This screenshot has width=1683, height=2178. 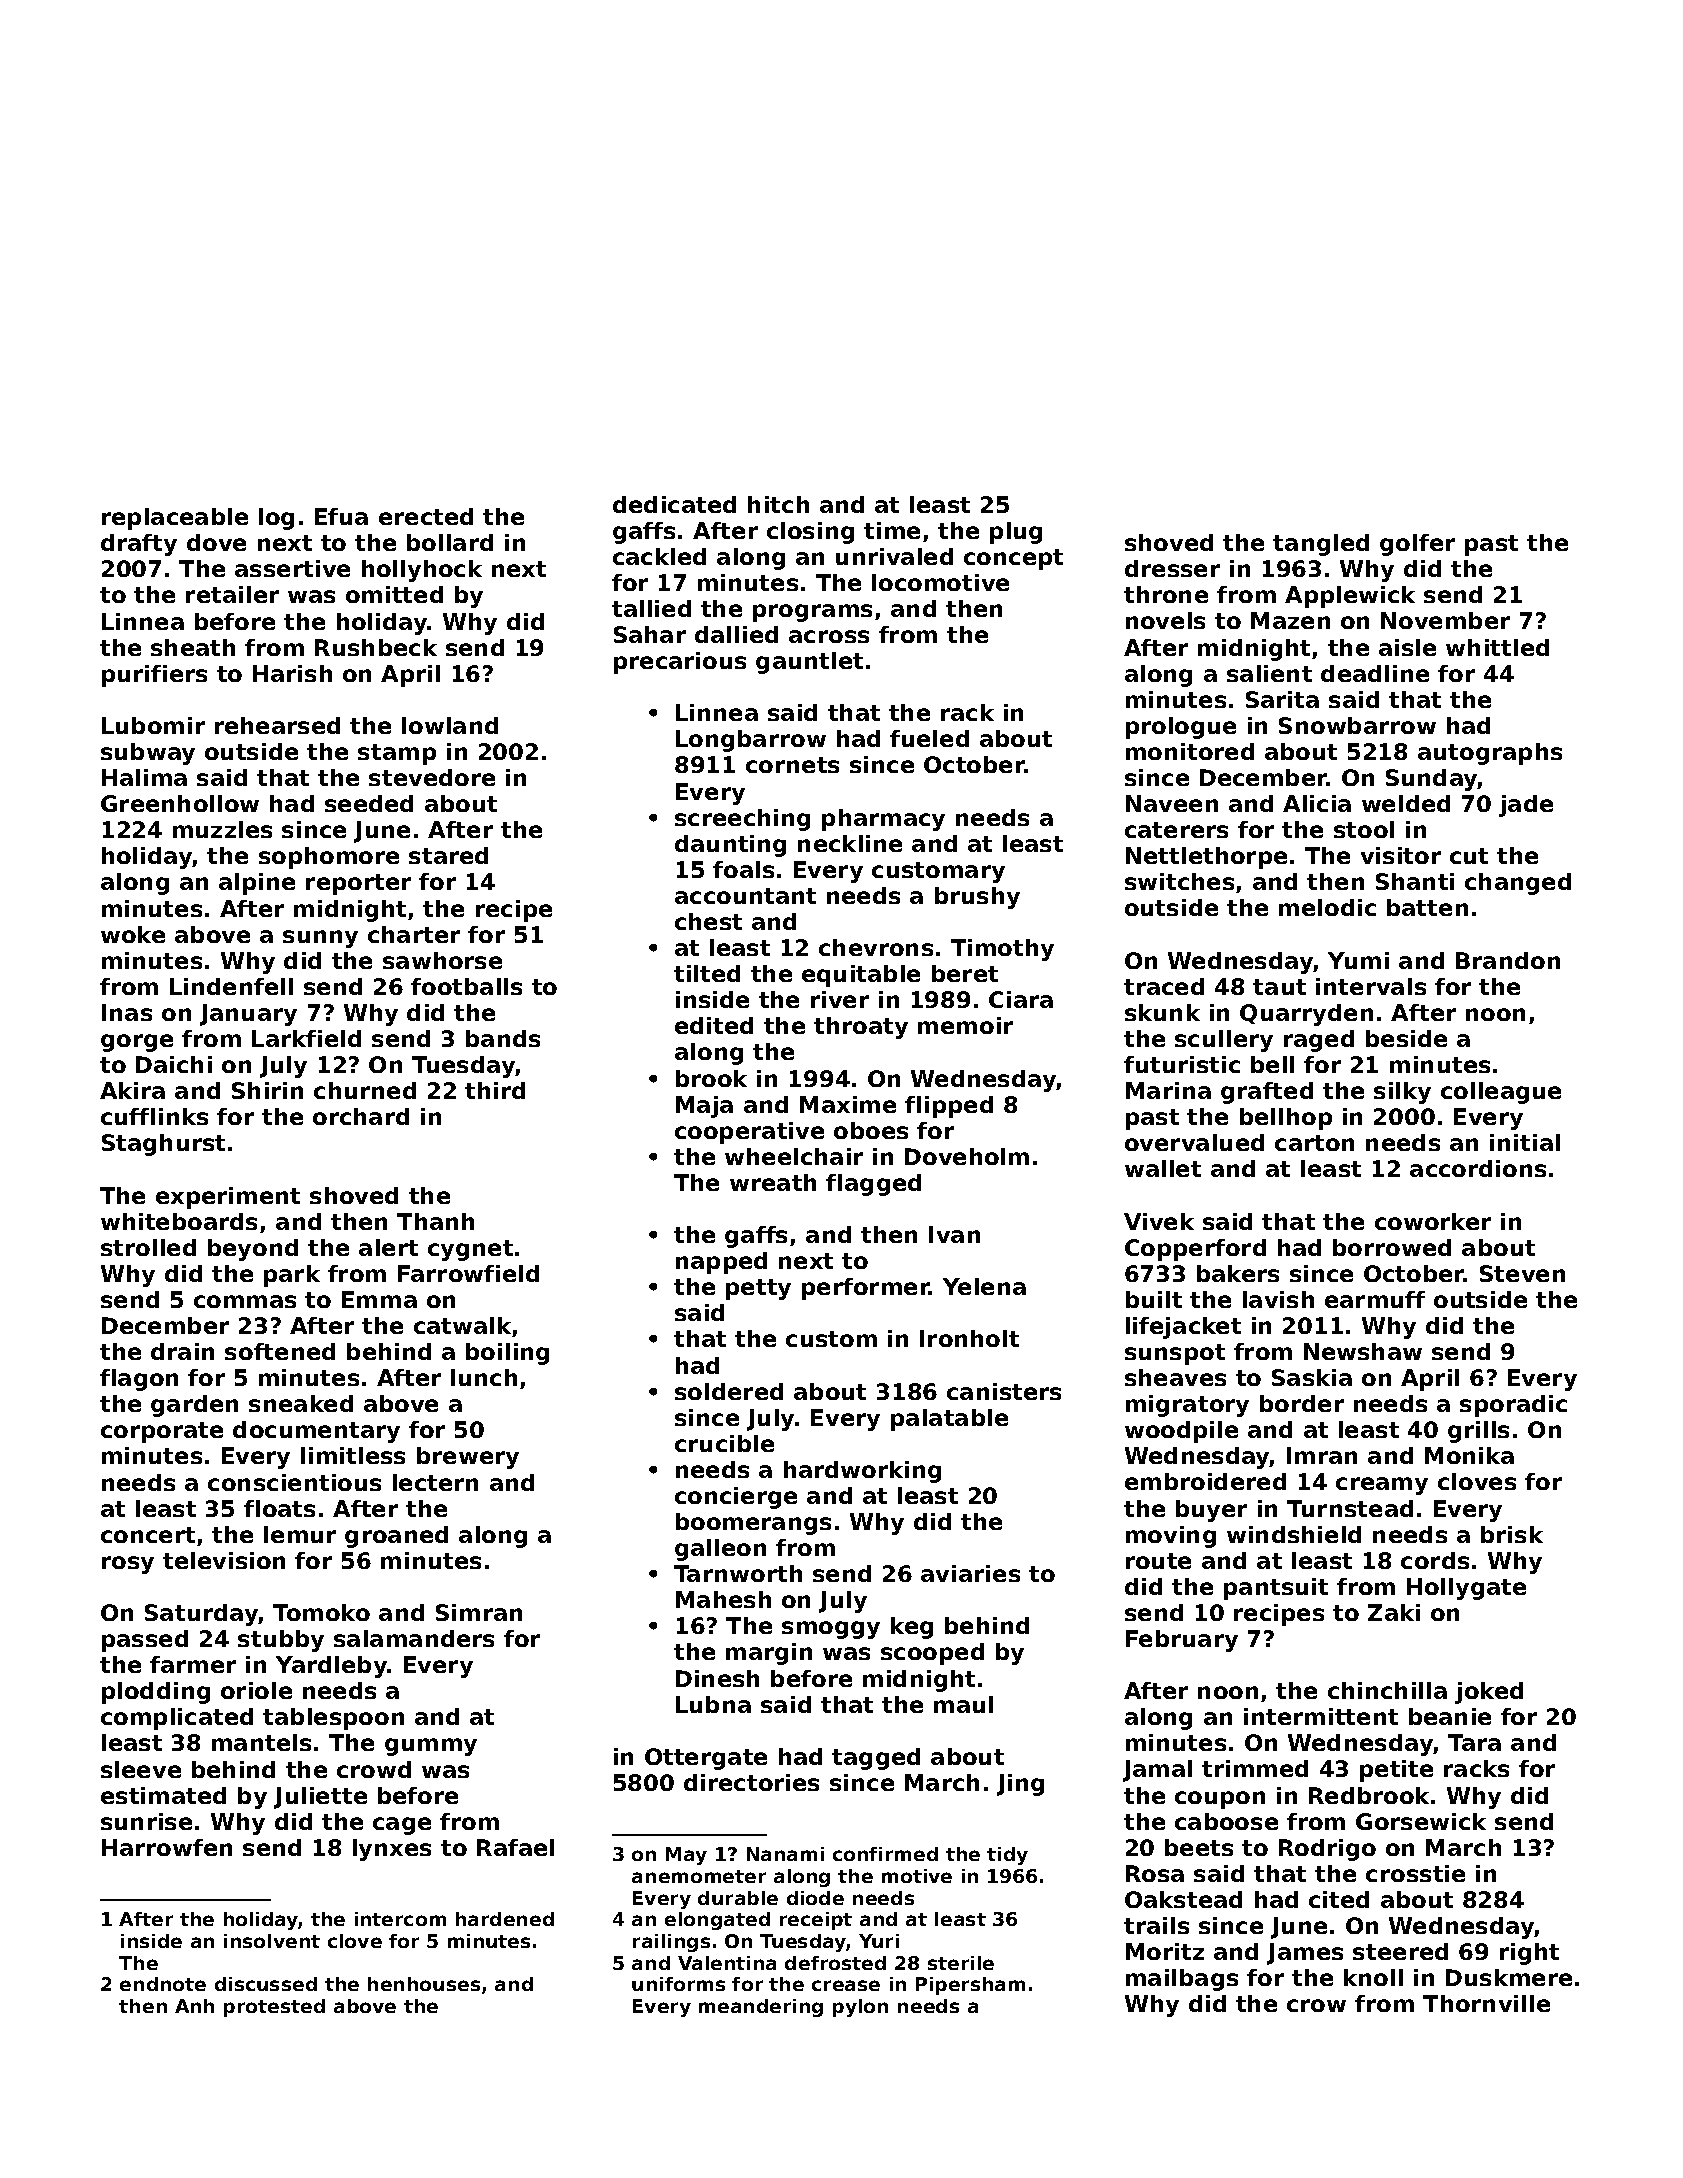 What do you see at coordinates (714, 1025) in the screenshot?
I see `edited` at bounding box center [714, 1025].
